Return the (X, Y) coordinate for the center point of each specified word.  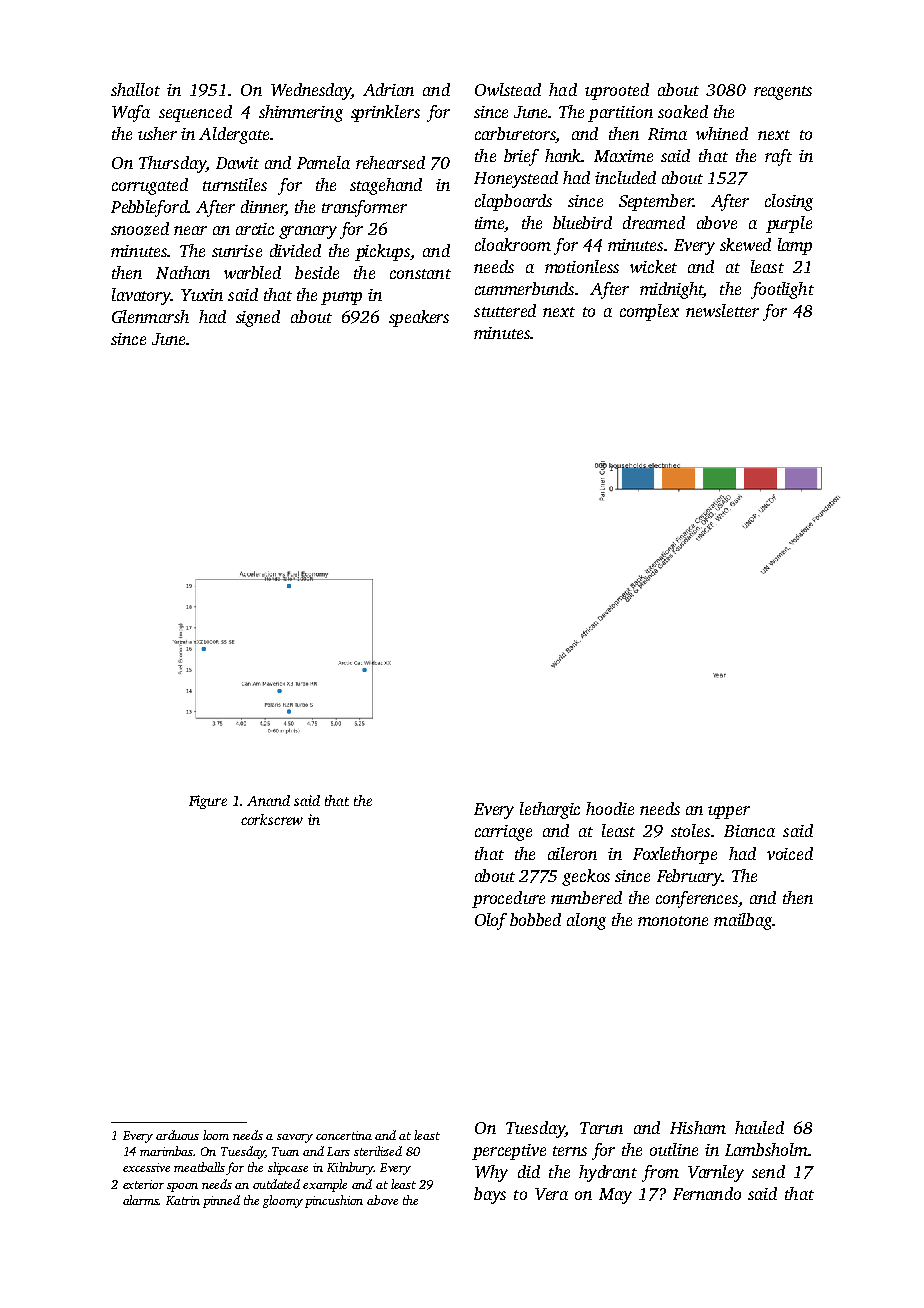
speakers (419, 318)
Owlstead (508, 89)
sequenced (195, 113)
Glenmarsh (150, 316)
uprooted (617, 91)
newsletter (722, 310)
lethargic (550, 810)
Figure (208, 802)
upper (729, 812)
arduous (177, 1135)
